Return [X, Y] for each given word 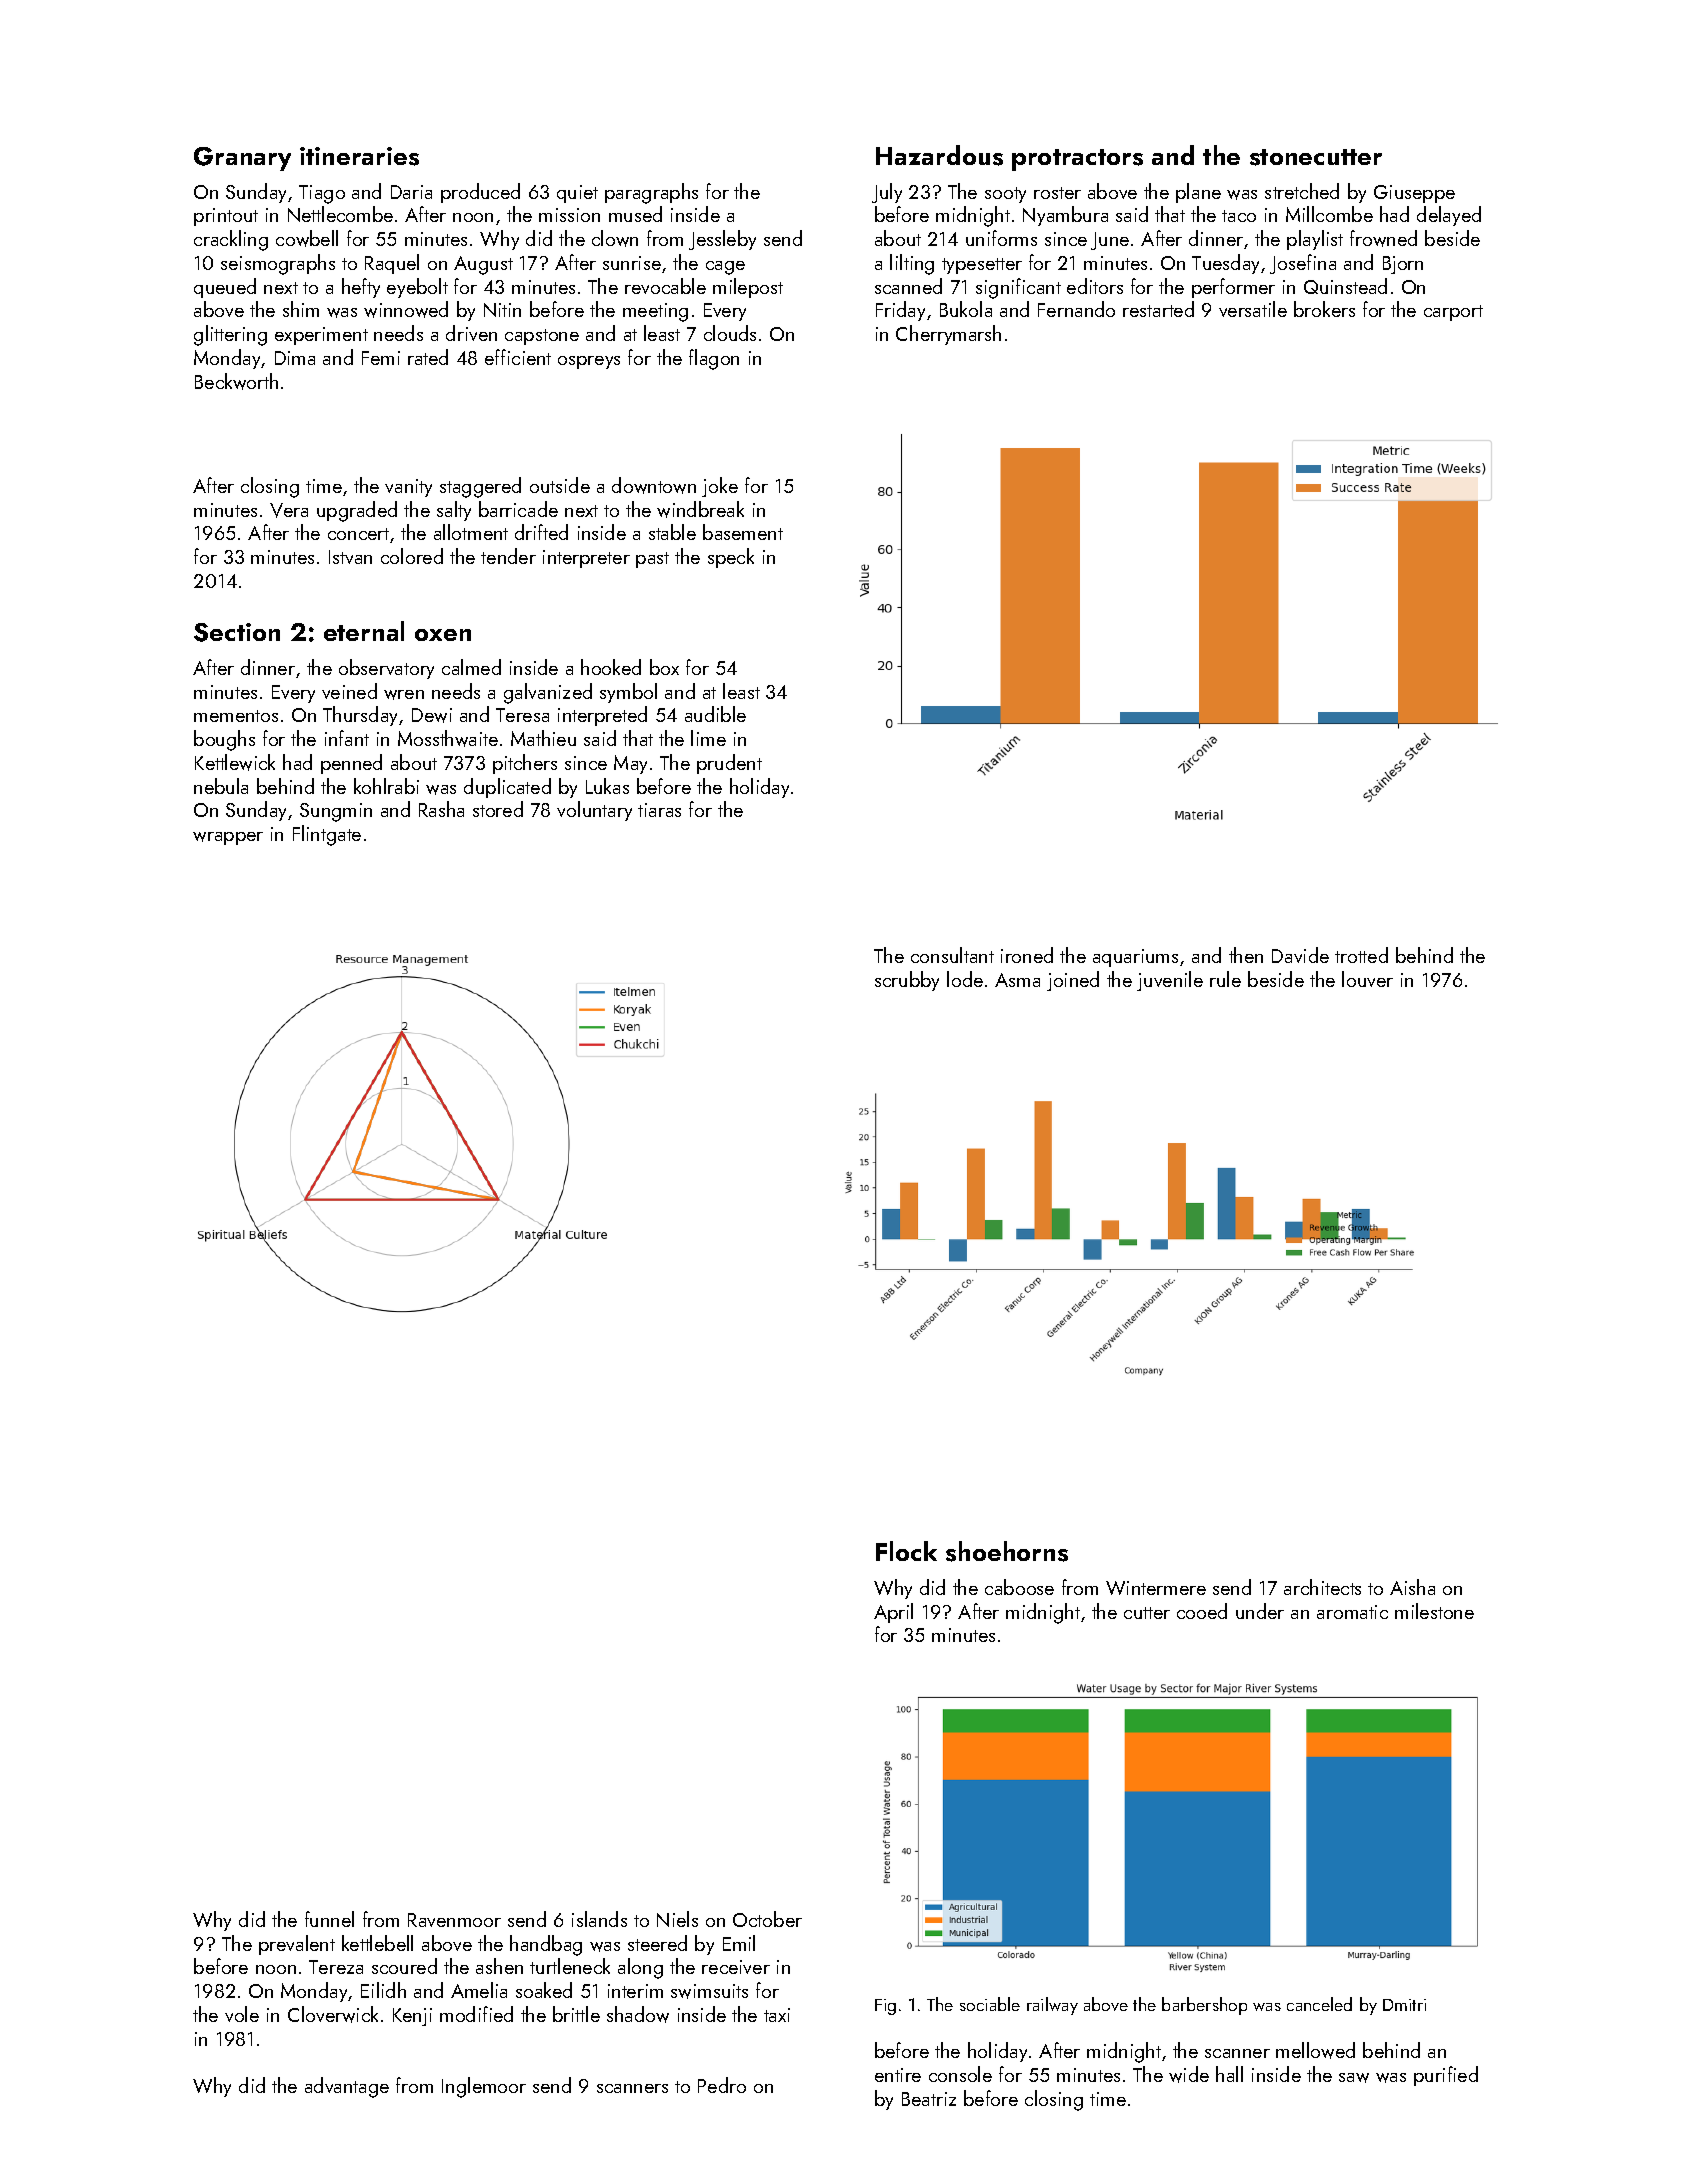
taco [1239, 216]
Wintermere [1156, 1588]
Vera [289, 510]
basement [743, 532]
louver [1367, 979]
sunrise [632, 263]
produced [480, 193]
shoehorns [1007, 1551]
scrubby [907, 981]
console [960, 2074]
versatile [1253, 309]
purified [1446, 2076]
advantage [347, 2087]
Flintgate [327, 835]
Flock [906, 1551]
